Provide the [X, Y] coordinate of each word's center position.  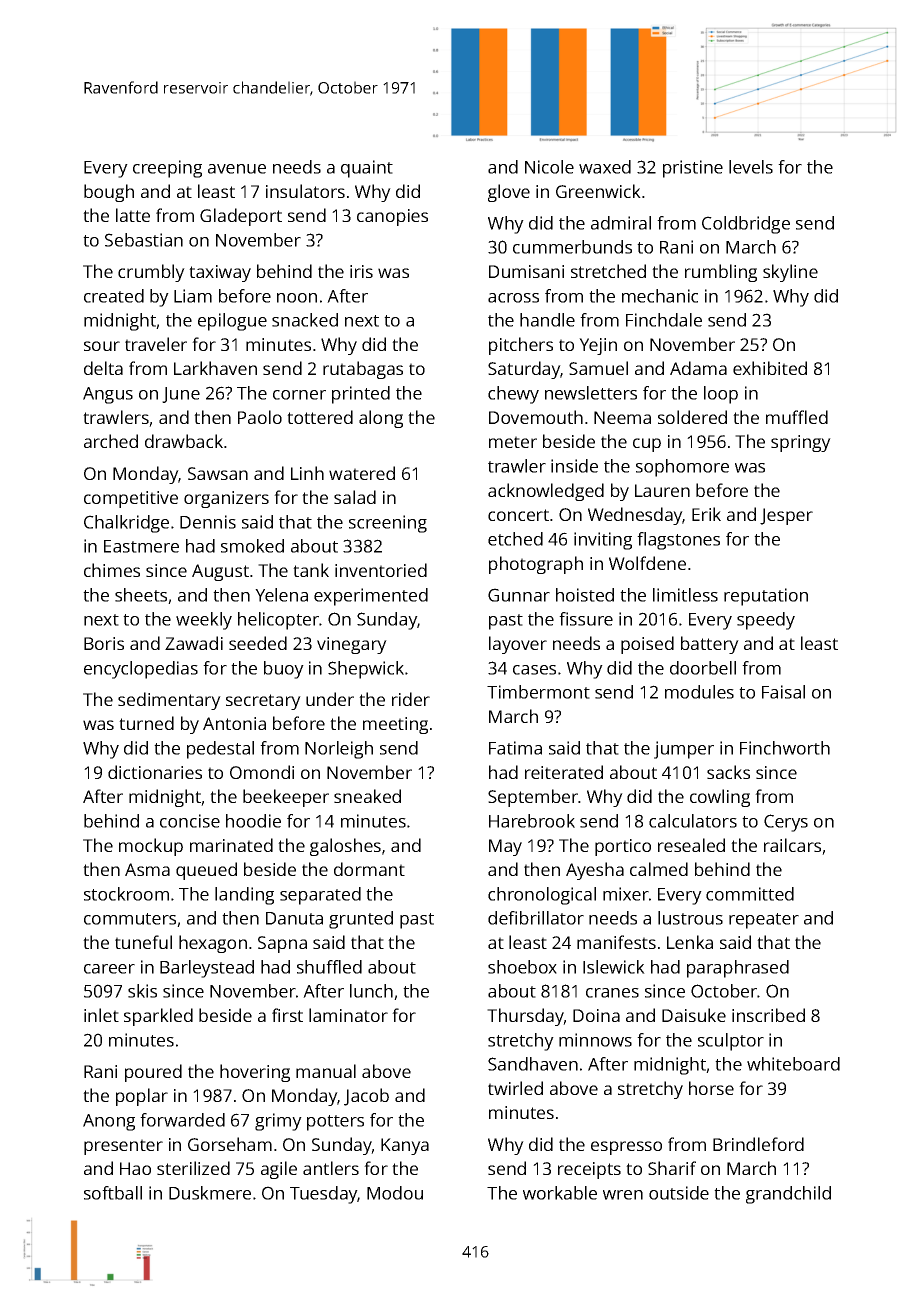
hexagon [213, 944]
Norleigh [339, 750]
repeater [764, 921]
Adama [698, 368]
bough [109, 193]
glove [509, 193]
